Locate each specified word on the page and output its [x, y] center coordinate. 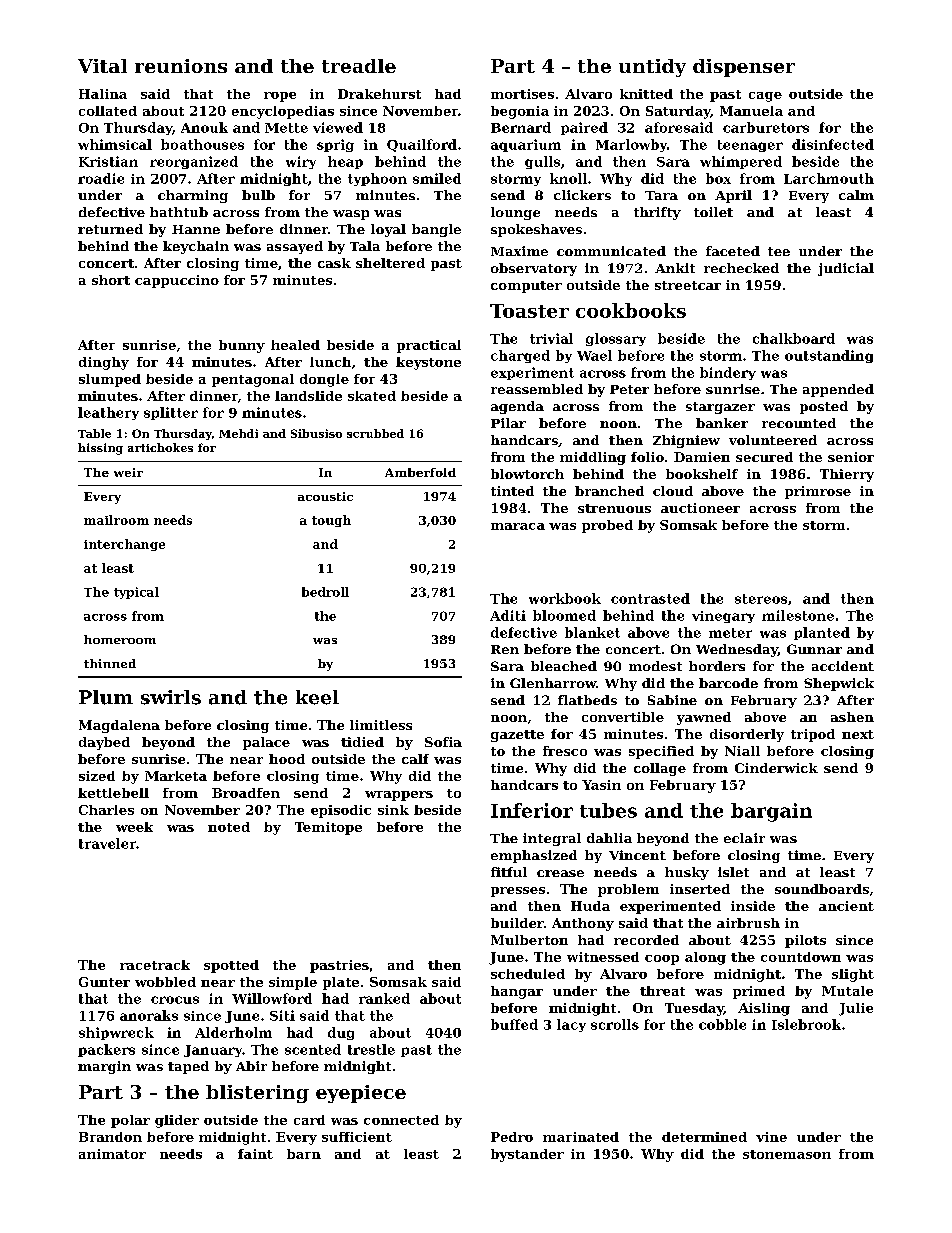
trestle [371, 1049]
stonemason [787, 1154]
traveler [107, 843]
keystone [428, 363]
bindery [728, 373]
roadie [101, 178]
